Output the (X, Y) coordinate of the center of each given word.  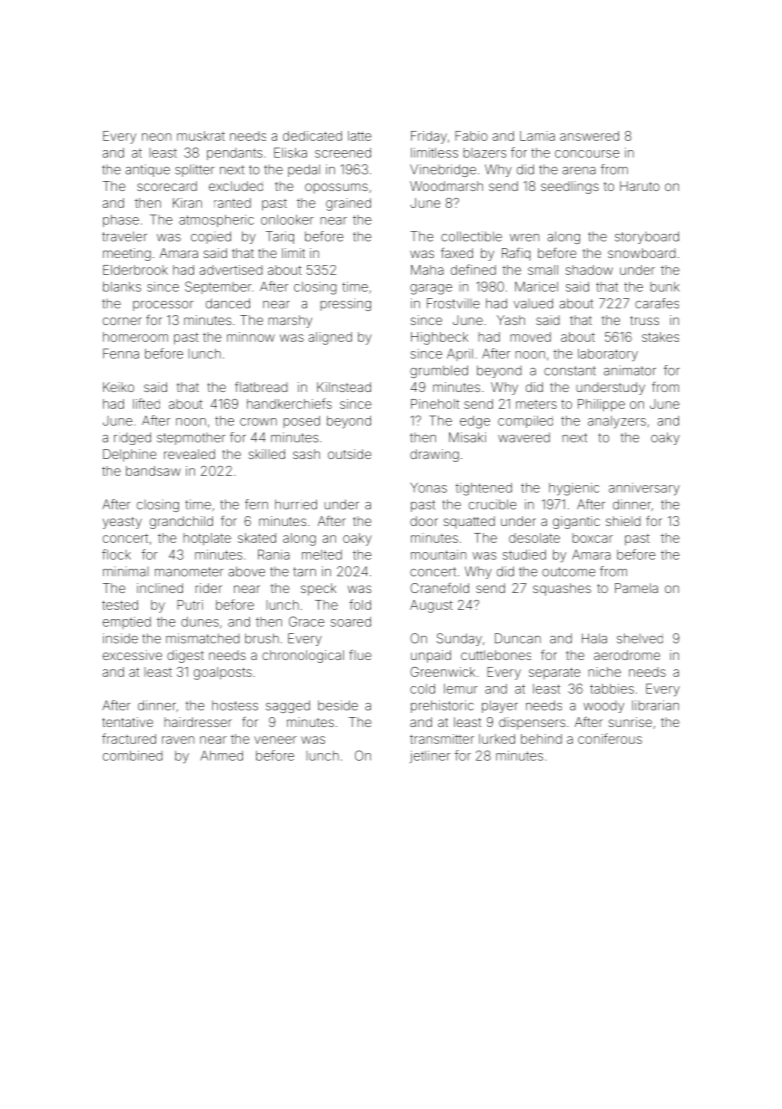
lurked (497, 739)
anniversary (644, 489)
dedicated (312, 136)
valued (533, 303)
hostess (235, 705)
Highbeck (439, 338)
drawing (434, 455)
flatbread (261, 387)
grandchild (181, 522)
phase (121, 221)
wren (524, 238)
